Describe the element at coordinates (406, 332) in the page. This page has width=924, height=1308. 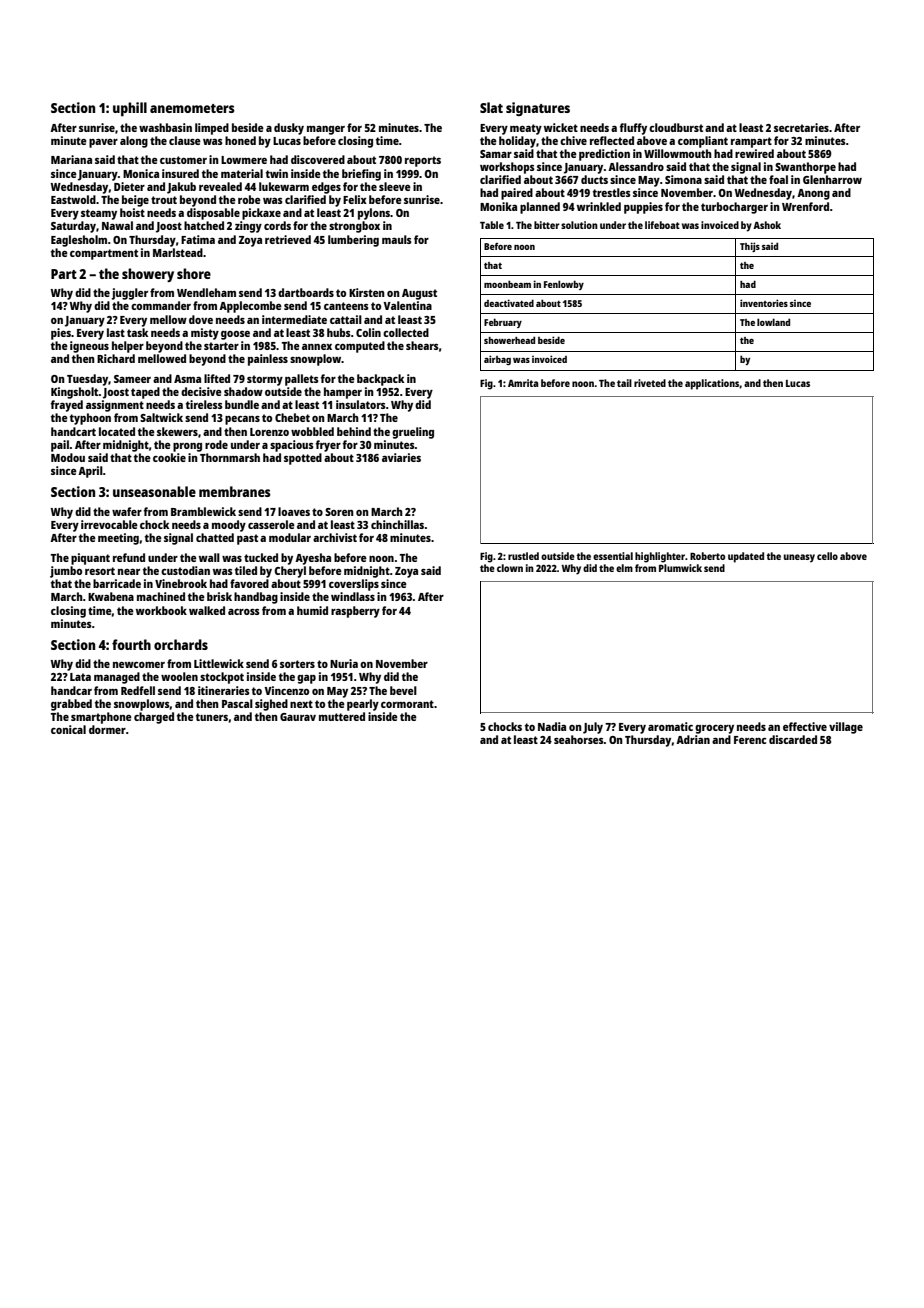
I see `collected` at that location.
